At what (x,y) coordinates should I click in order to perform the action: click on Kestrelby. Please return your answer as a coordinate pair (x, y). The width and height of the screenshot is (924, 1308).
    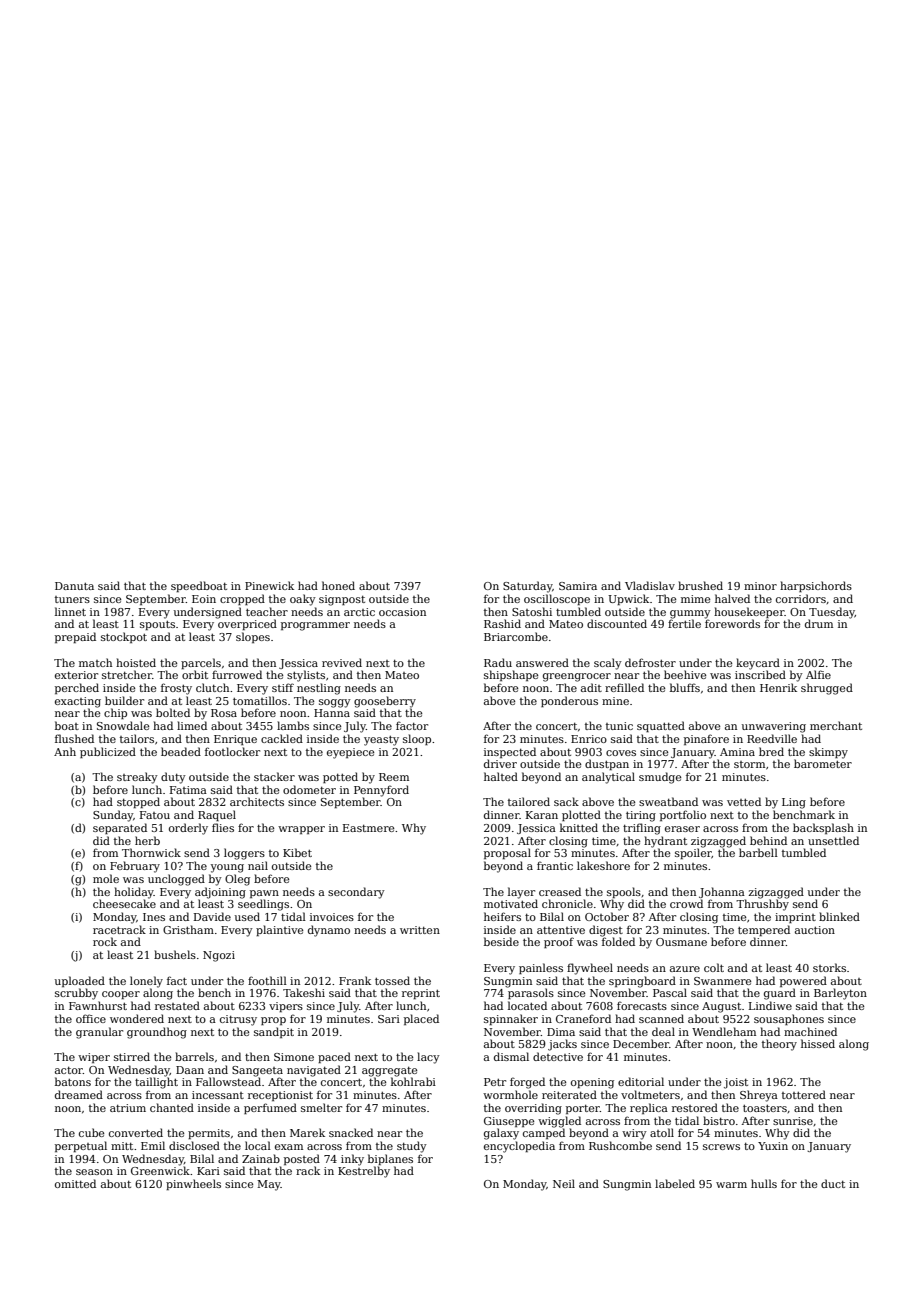
    Looking at the image, I should click on (364, 1172).
